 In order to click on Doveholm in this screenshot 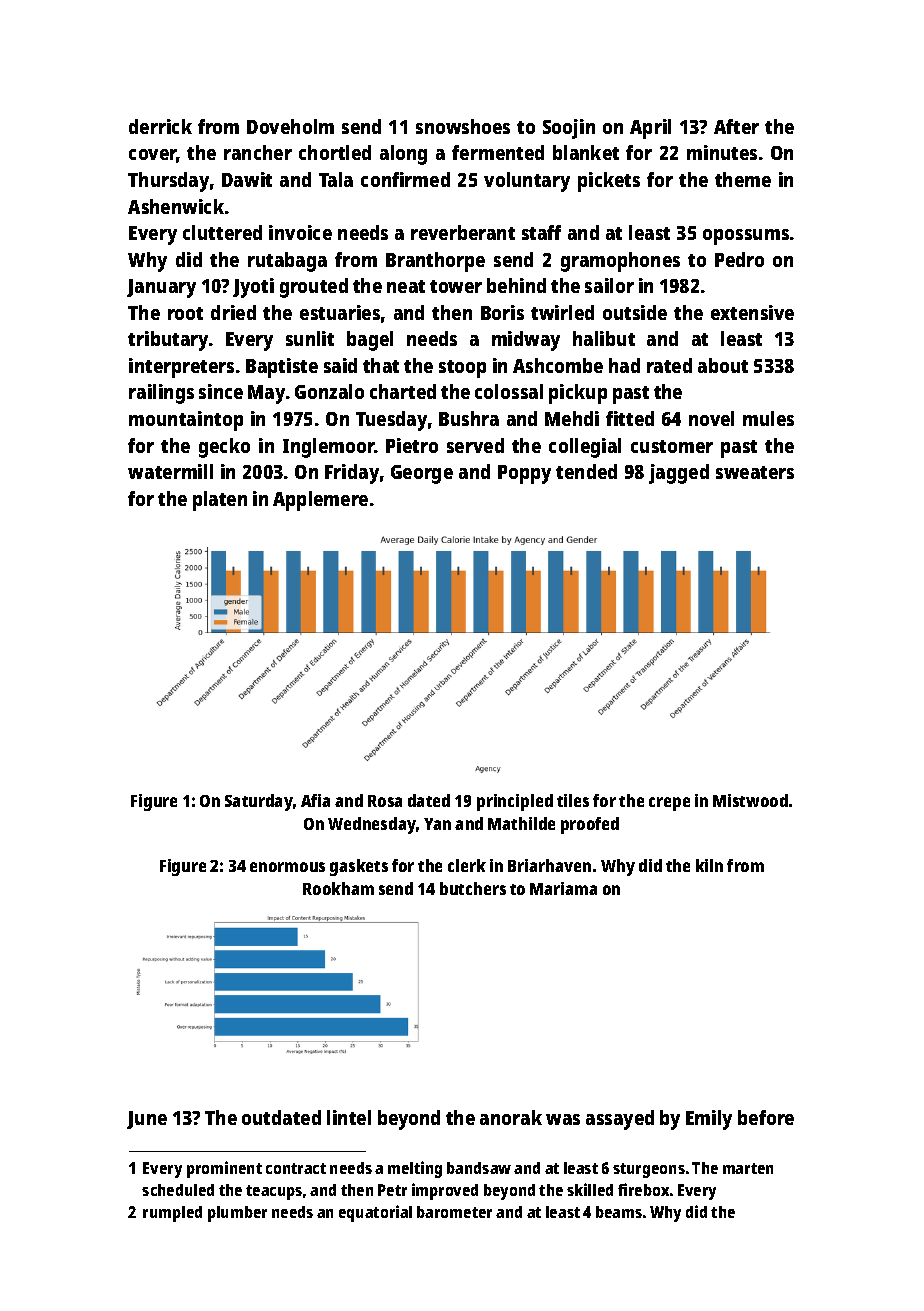, I will do `click(290, 126)`.
